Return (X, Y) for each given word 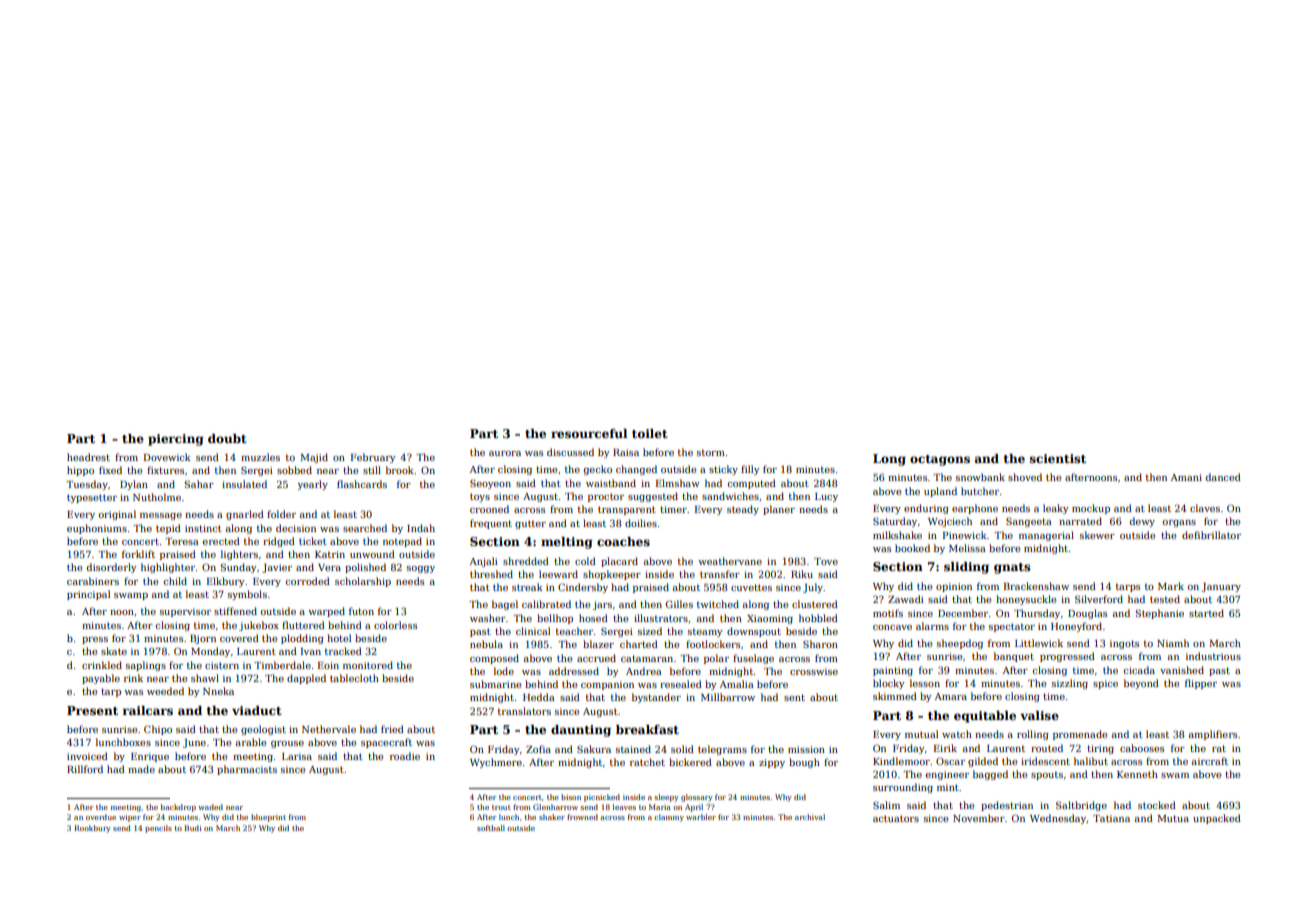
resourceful (589, 433)
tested (1165, 599)
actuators (896, 818)
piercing (176, 440)
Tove (826, 561)
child (175, 581)
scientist (1058, 458)
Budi (193, 828)
